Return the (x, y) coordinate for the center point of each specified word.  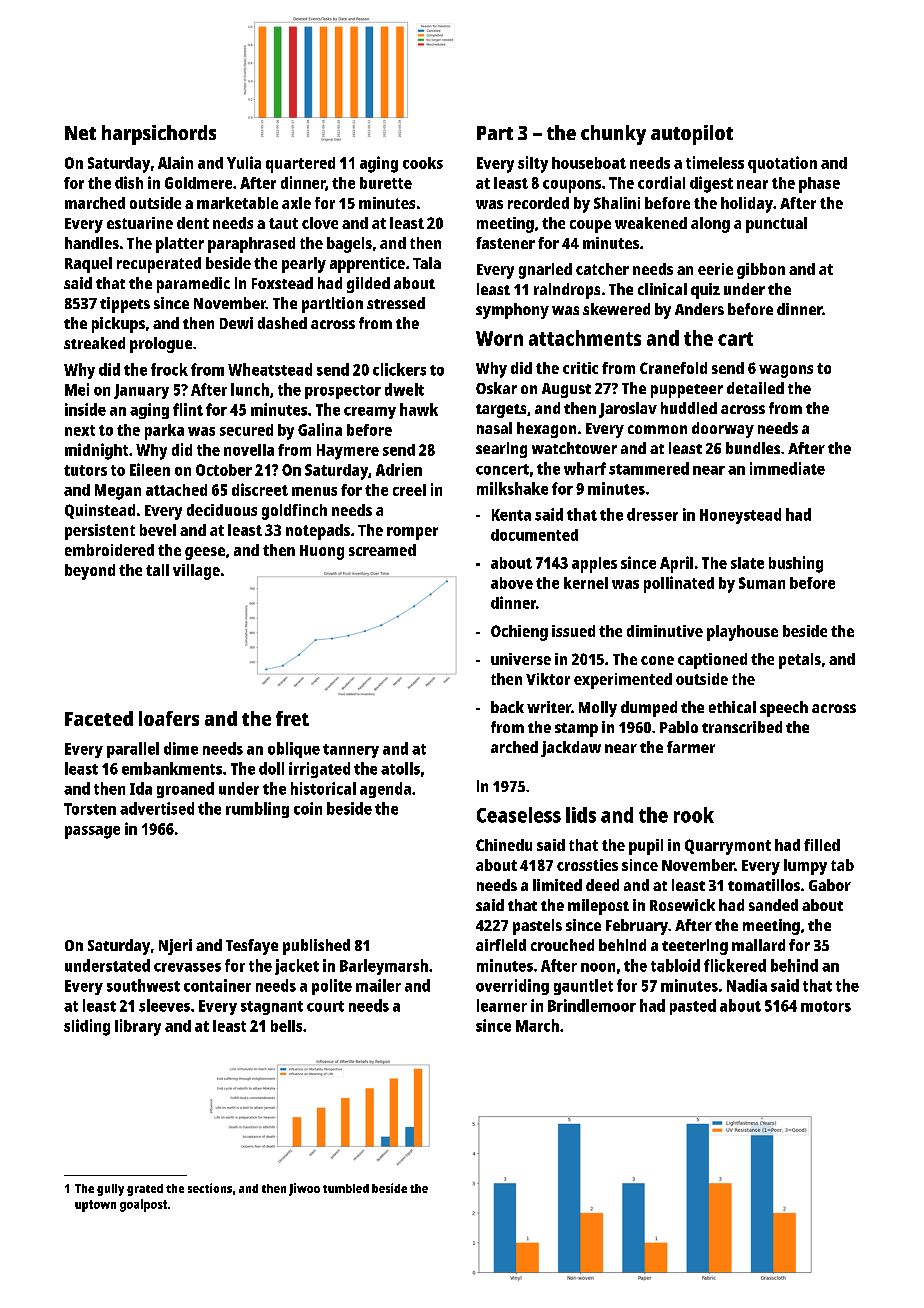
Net (80, 133)
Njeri (175, 947)
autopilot (692, 135)
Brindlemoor (592, 1005)
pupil (646, 847)
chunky (613, 135)
